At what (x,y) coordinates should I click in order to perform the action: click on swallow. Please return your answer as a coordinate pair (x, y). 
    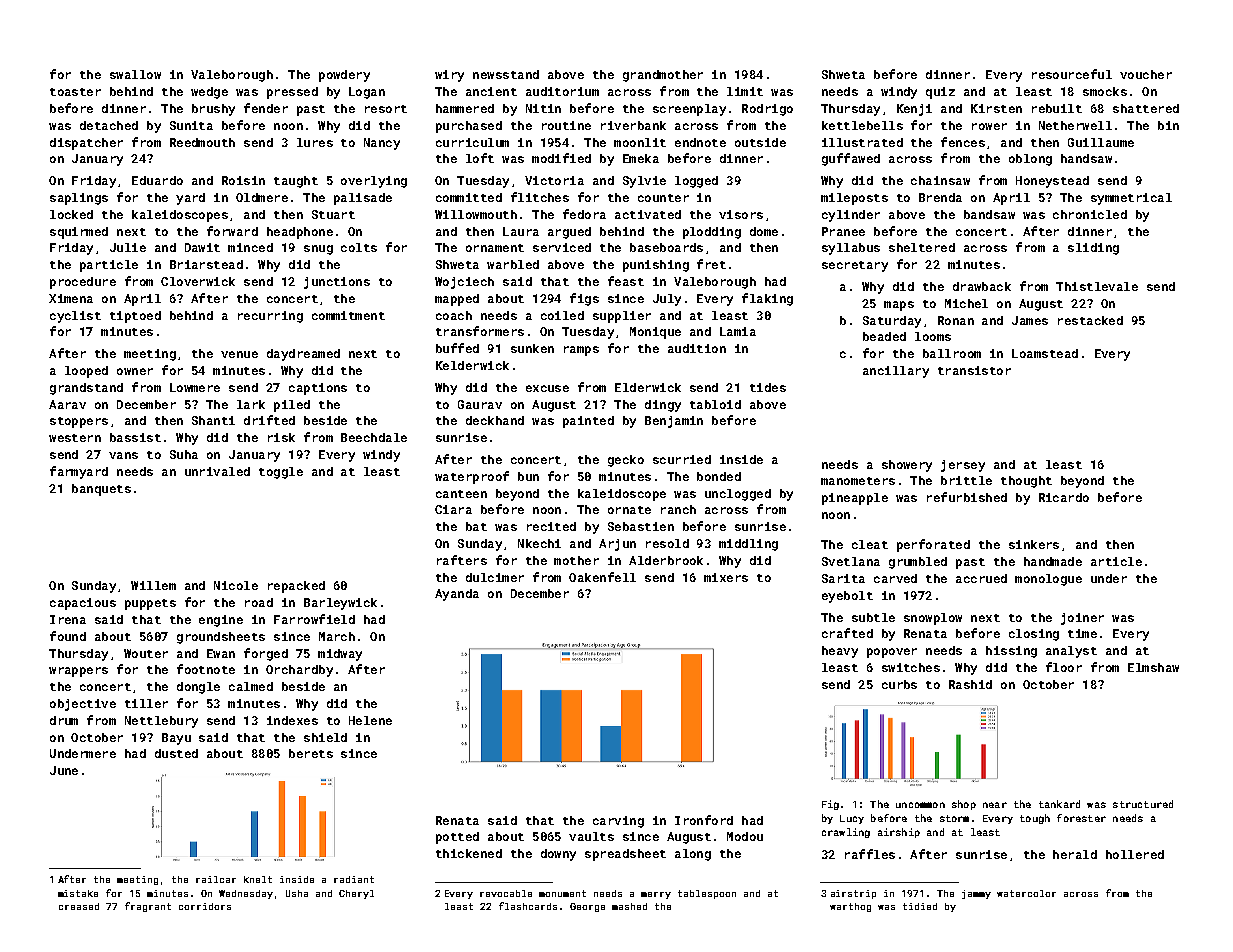
    Looking at the image, I should click on (135, 74).
